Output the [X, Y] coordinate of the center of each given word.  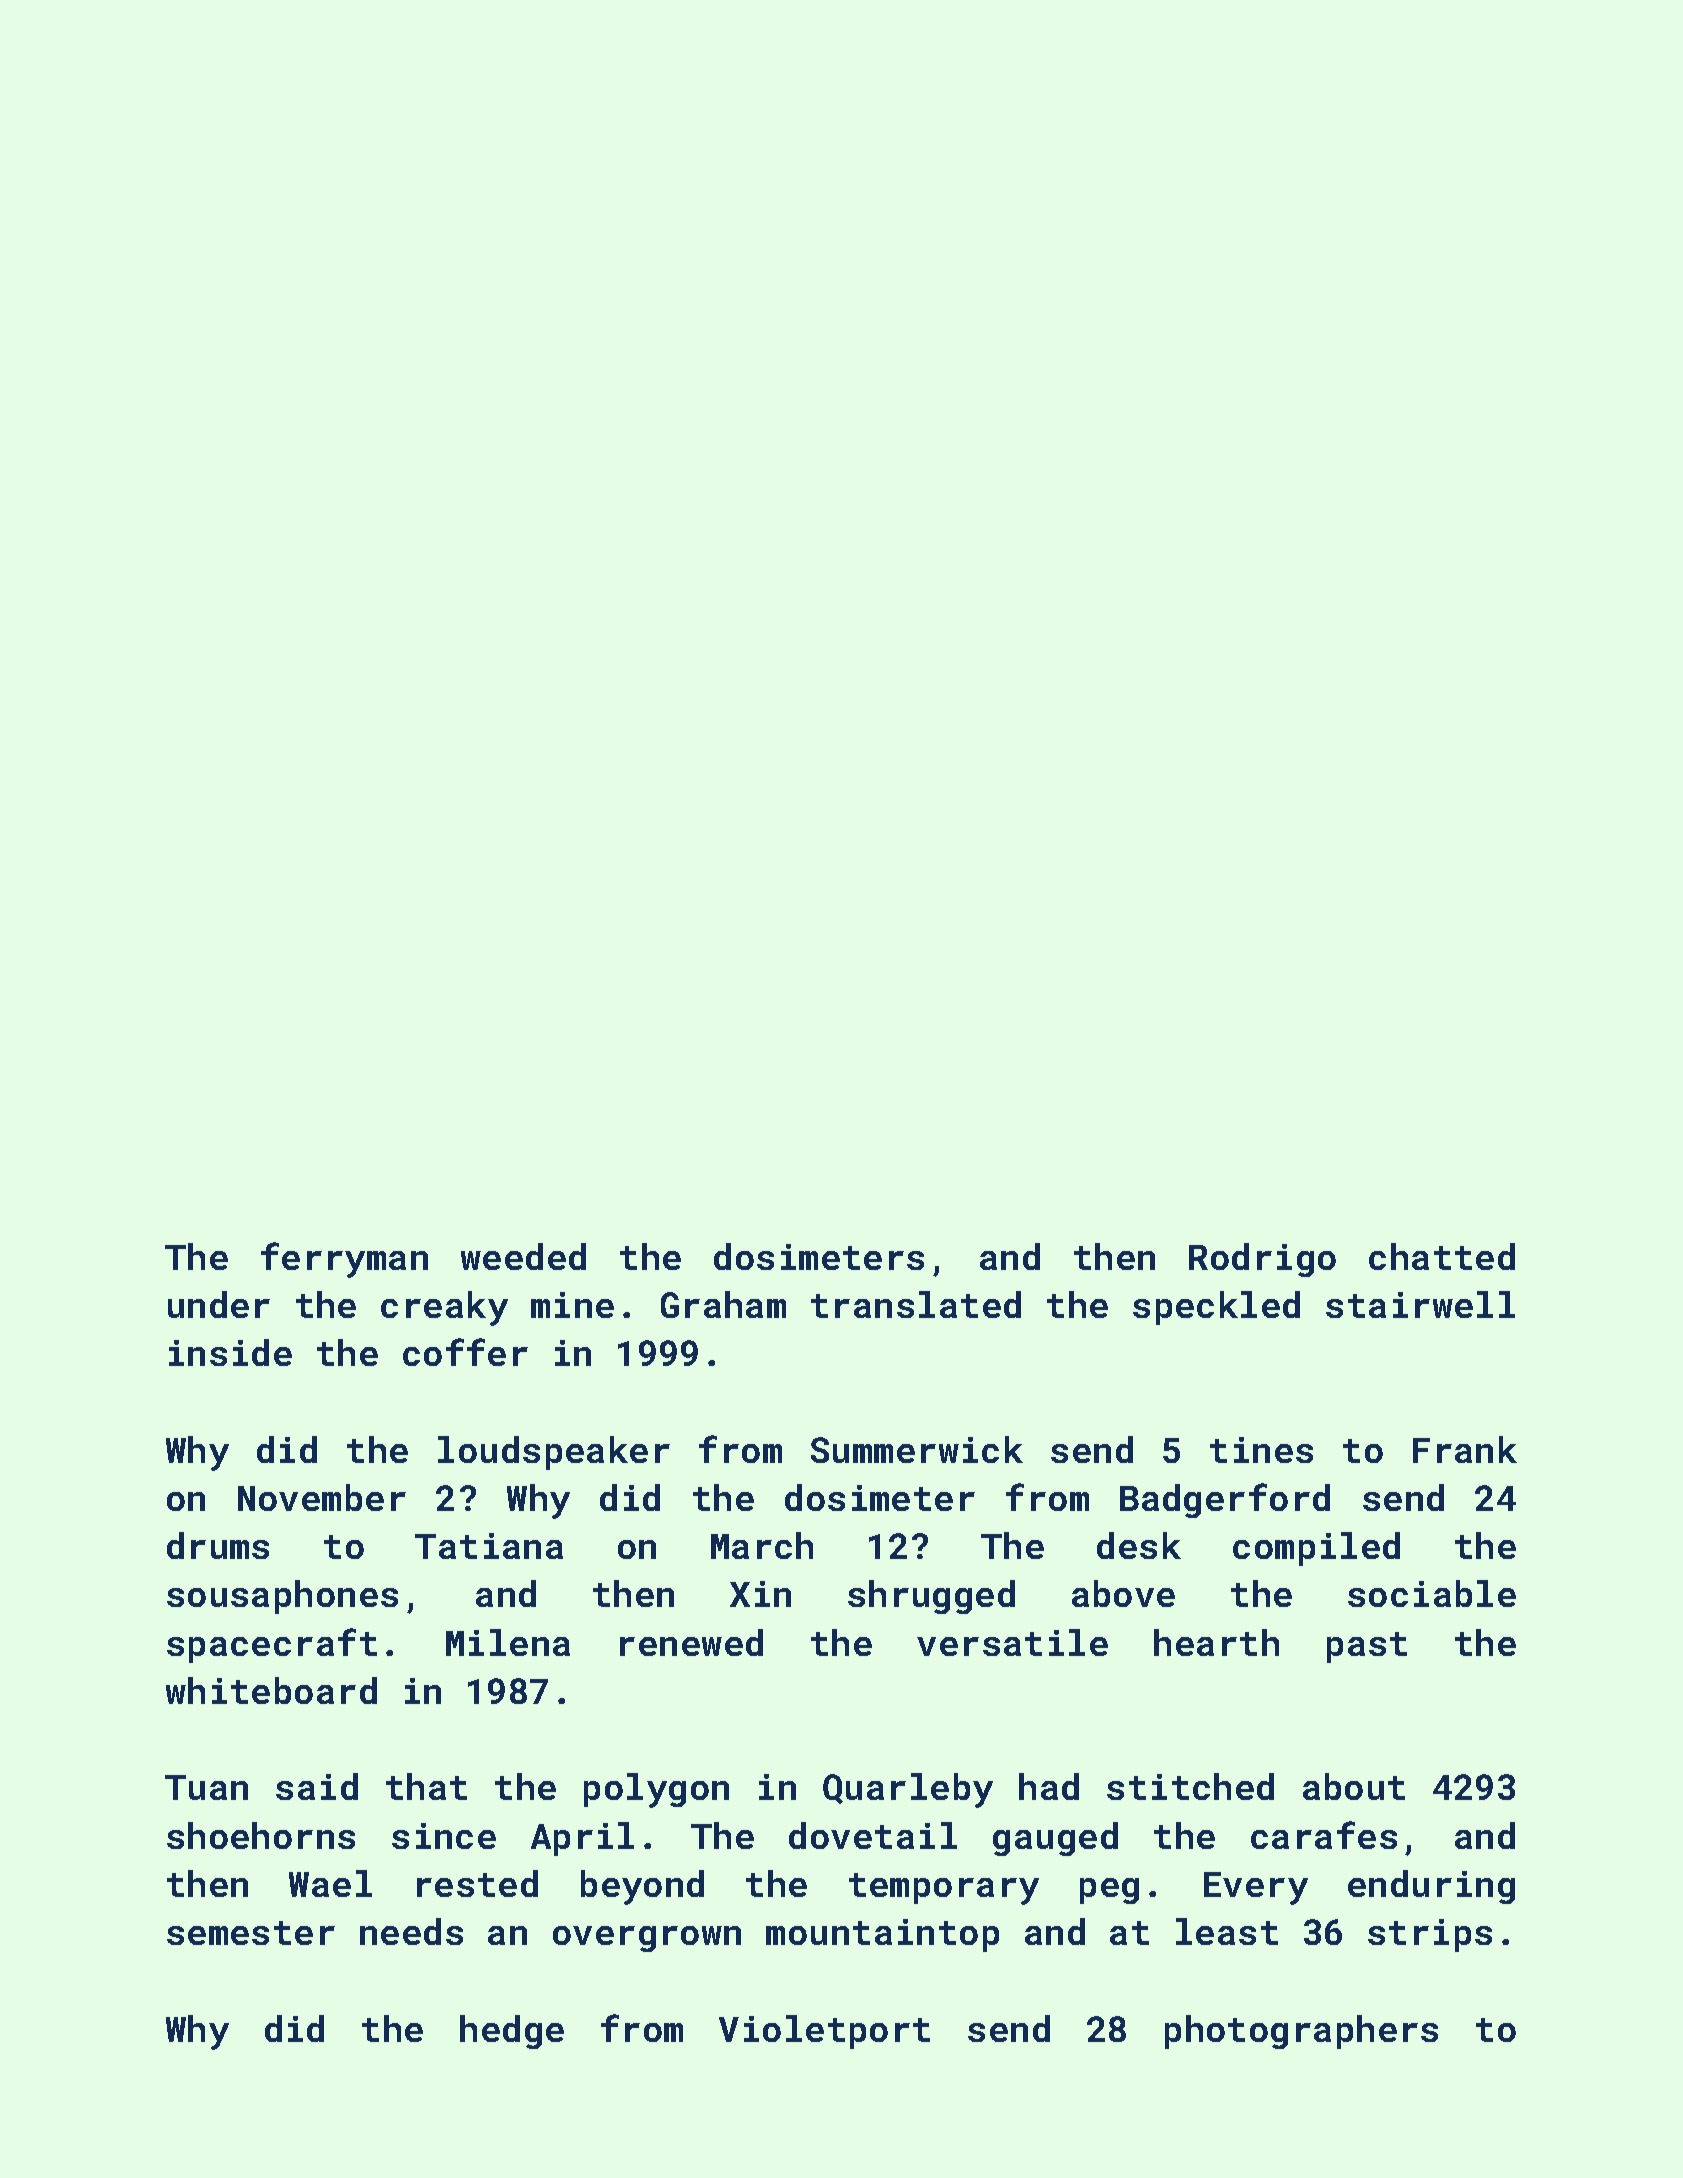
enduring [1431, 1887]
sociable [1432, 1593]
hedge [512, 2032]
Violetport [824, 2032]
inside [230, 1352]
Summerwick [917, 1449]
